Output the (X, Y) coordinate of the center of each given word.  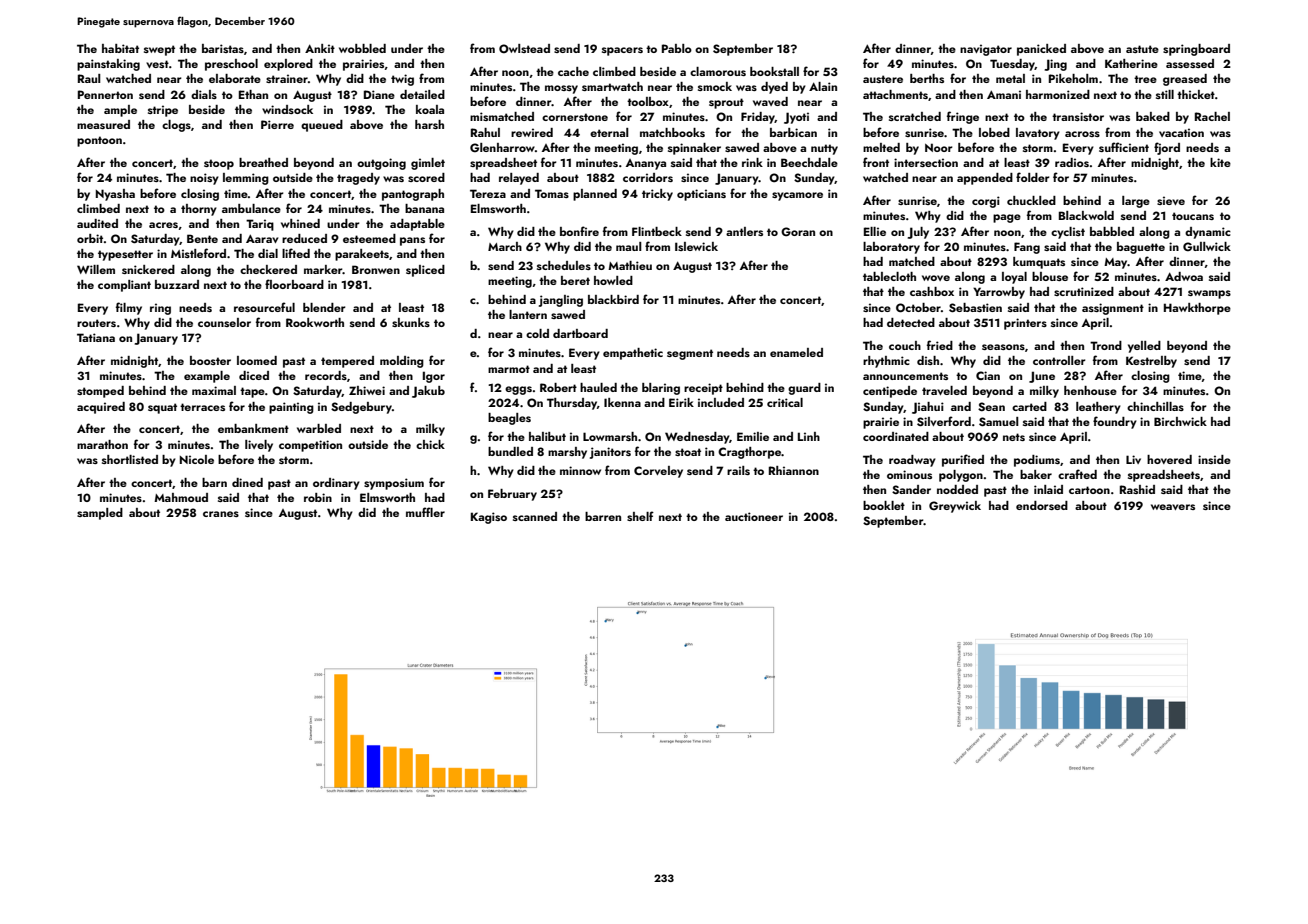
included (721, 402)
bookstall (774, 71)
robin (318, 497)
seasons (1003, 347)
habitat (120, 48)
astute (1142, 49)
